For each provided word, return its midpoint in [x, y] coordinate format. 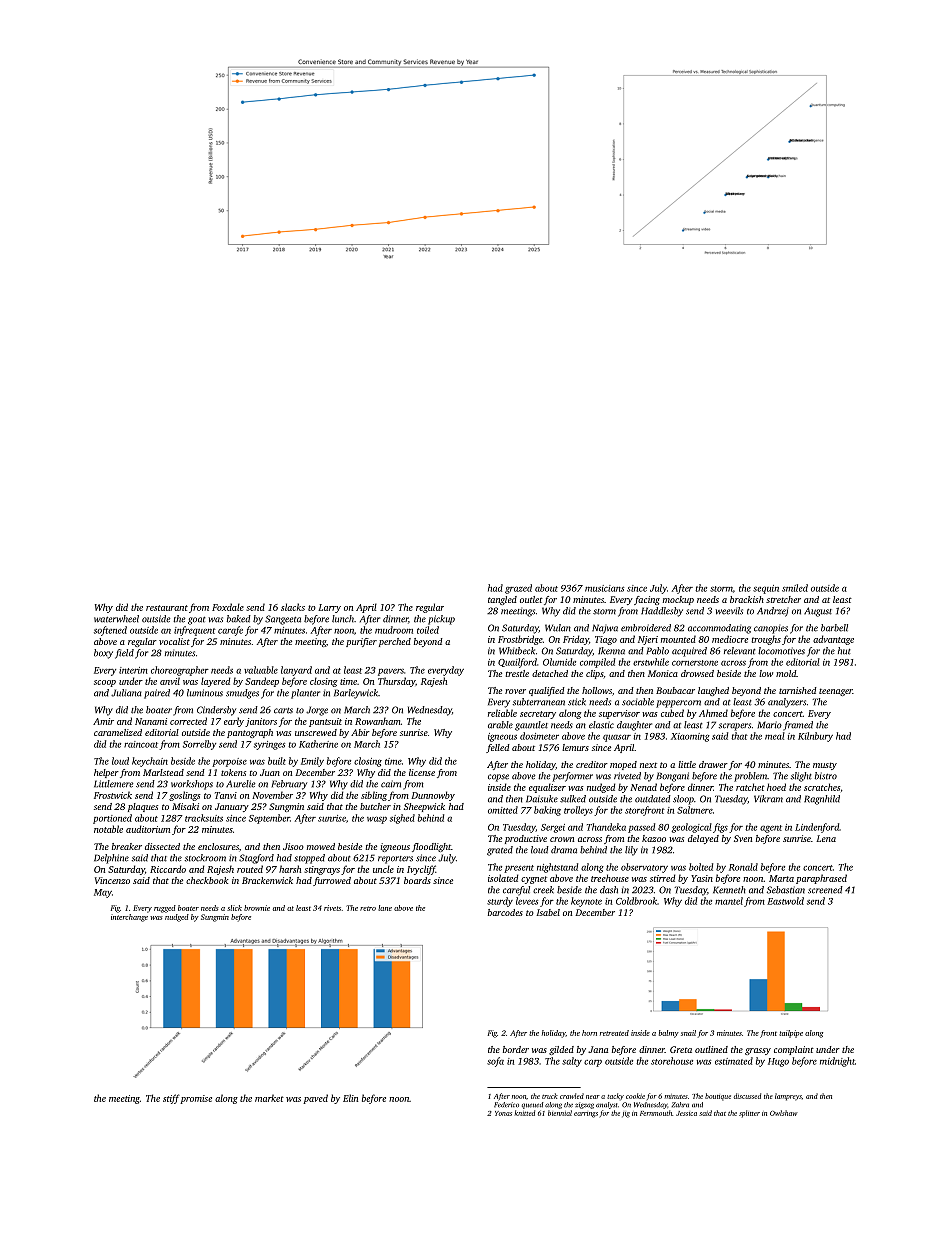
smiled [795, 588]
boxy [103, 654]
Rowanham [378, 721]
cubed [672, 713]
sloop [683, 800]
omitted [503, 810]
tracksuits [204, 818]
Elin [350, 1098]
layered [215, 682]
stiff [171, 1099]
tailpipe [791, 1034]
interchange [129, 918]
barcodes [505, 912]
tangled [502, 600]
